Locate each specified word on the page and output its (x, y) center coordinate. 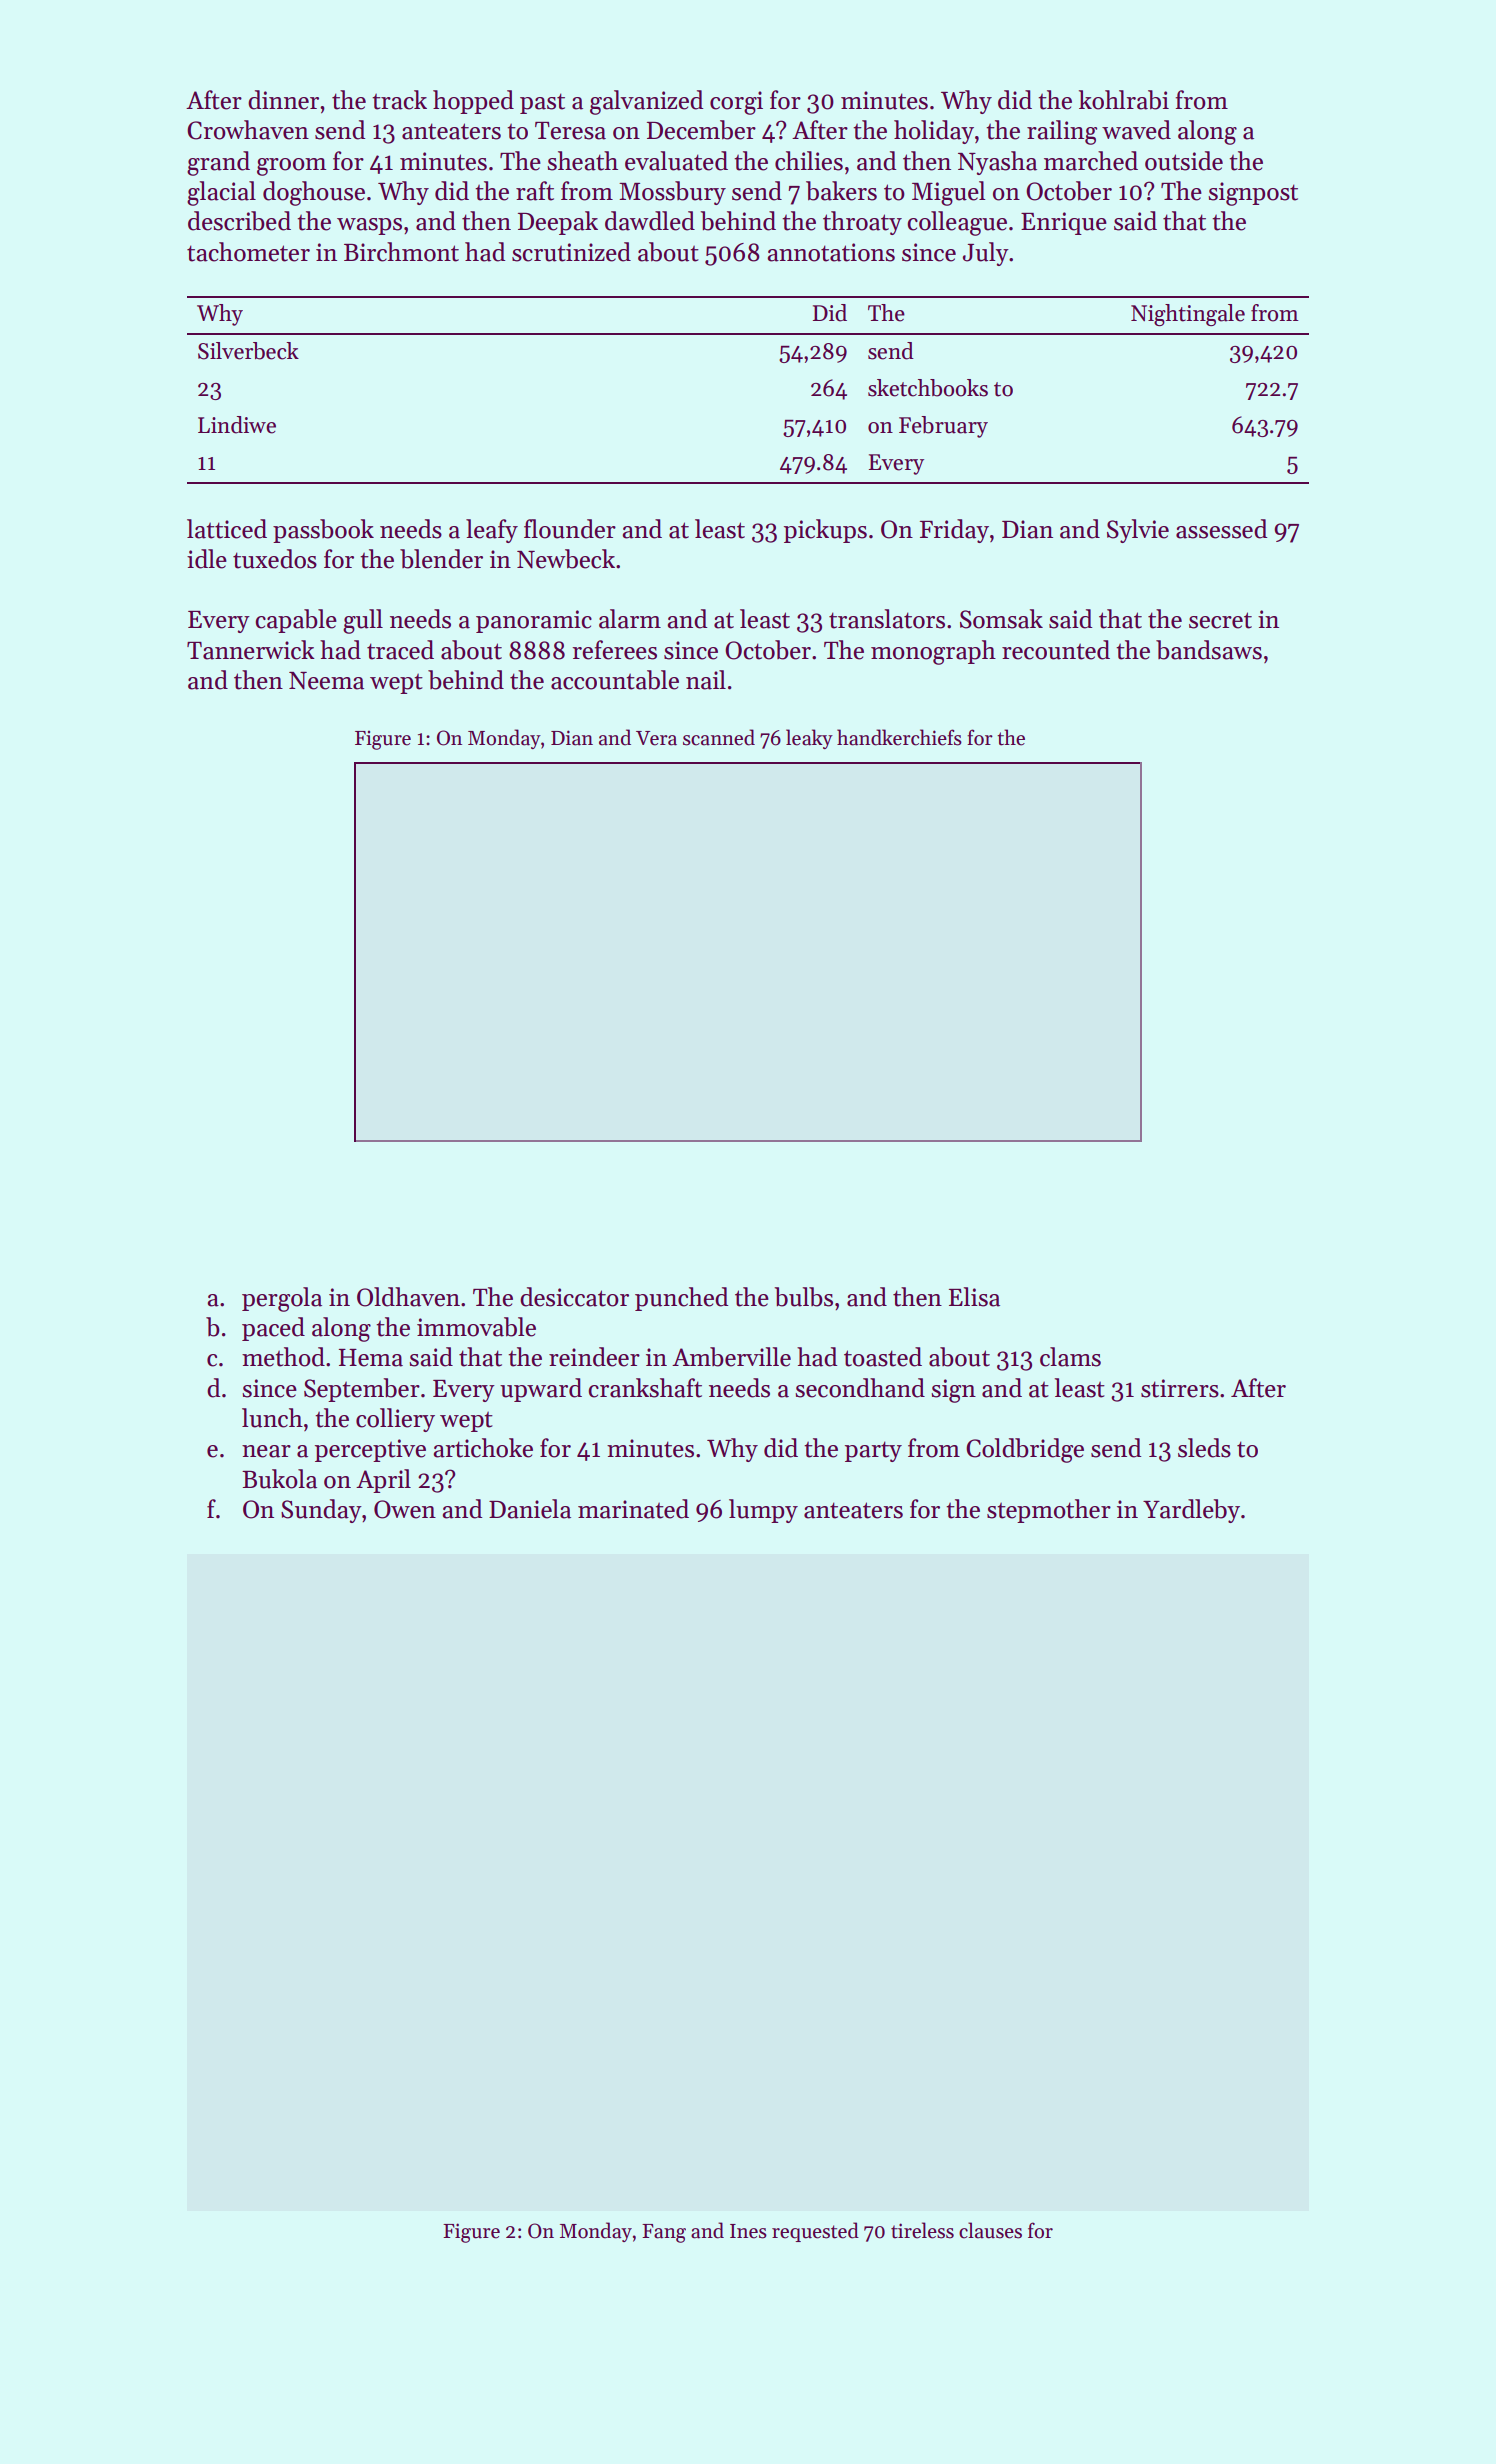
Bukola (279, 1479)
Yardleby (1191, 1511)
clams (1070, 1357)
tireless (922, 2230)
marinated (633, 1509)
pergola (282, 1299)
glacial (221, 193)
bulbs (803, 1297)
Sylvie (1138, 531)
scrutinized (571, 252)
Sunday (321, 1511)
